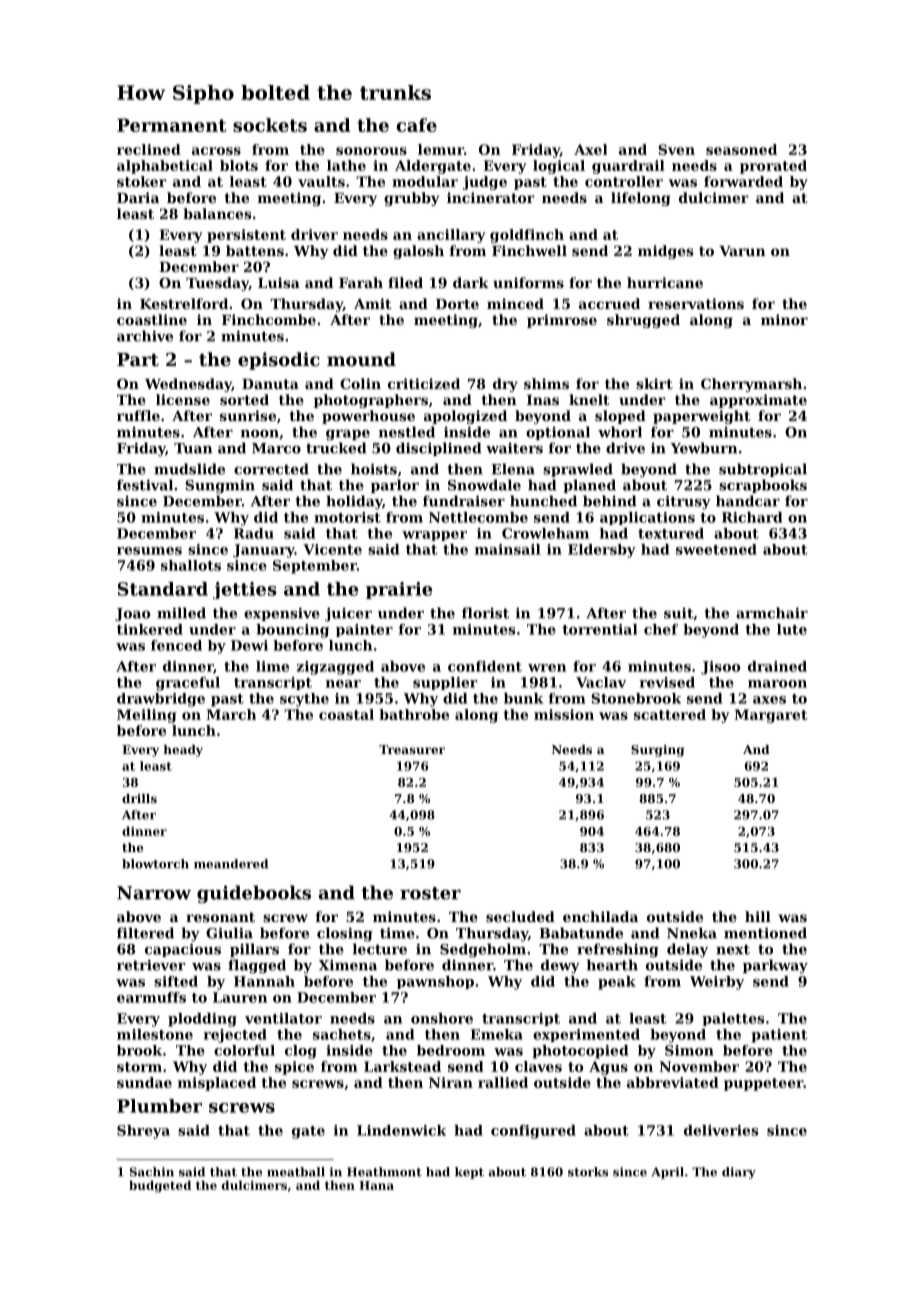 The height and width of the image is (1308, 924). I want to click on minor, so click(784, 319).
